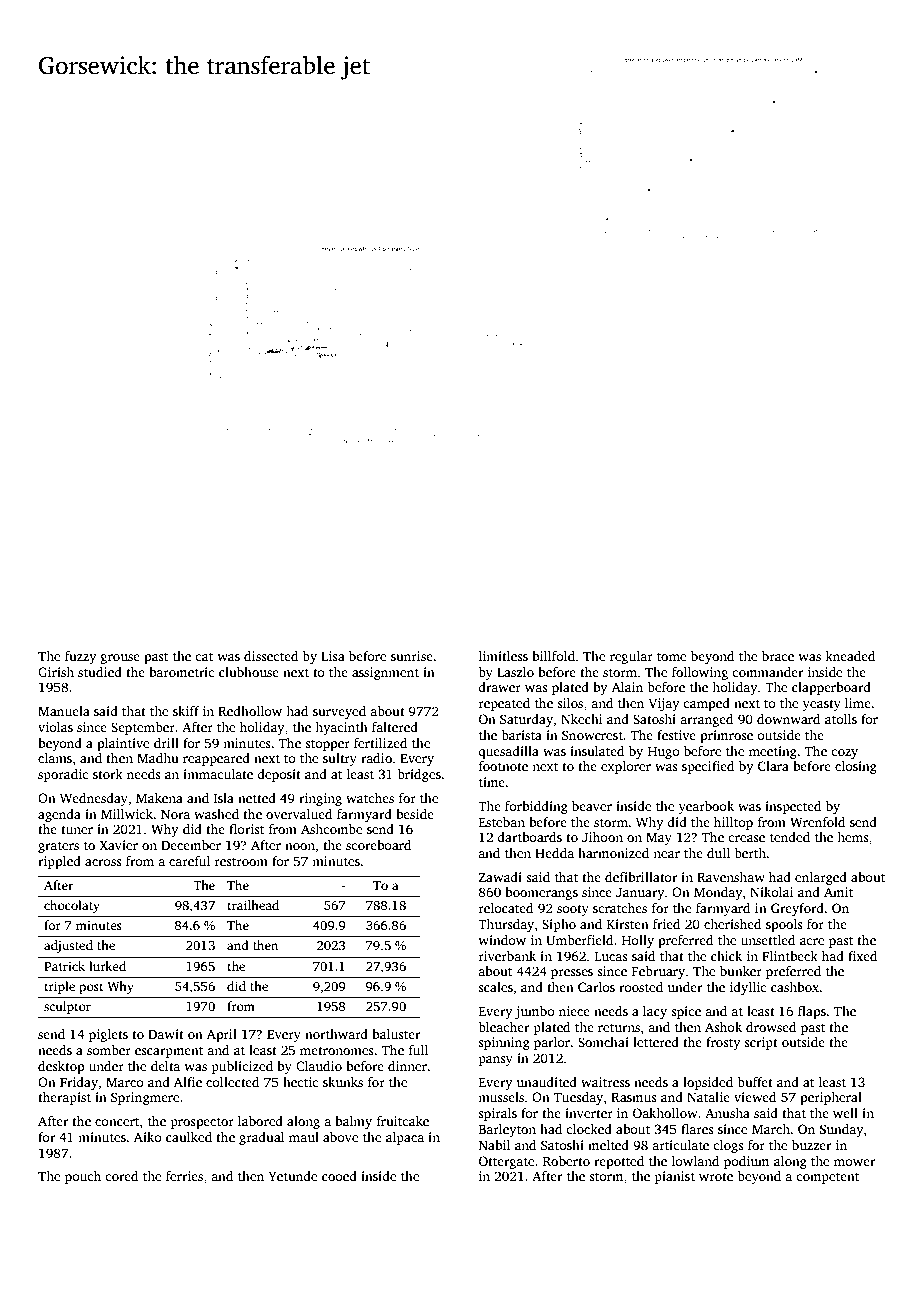 Image resolution: width=924 pixels, height=1308 pixels. Describe the element at coordinates (496, 1061) in the screenshot. I see `pansy` at that location.
